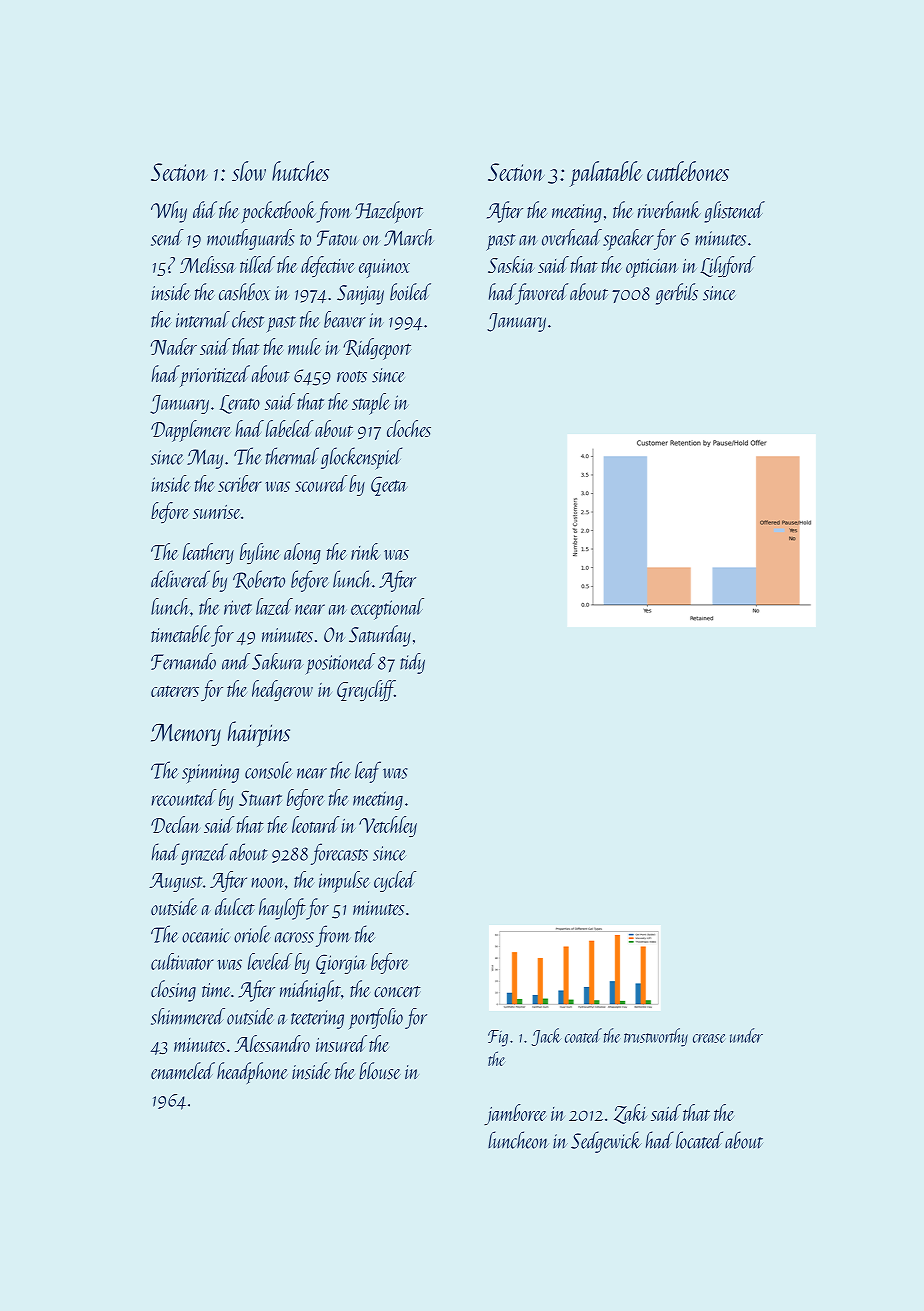  What do you see at coordinates (259, 580) in the image?
I see `Roberto` at bounding box center [259, 580].
